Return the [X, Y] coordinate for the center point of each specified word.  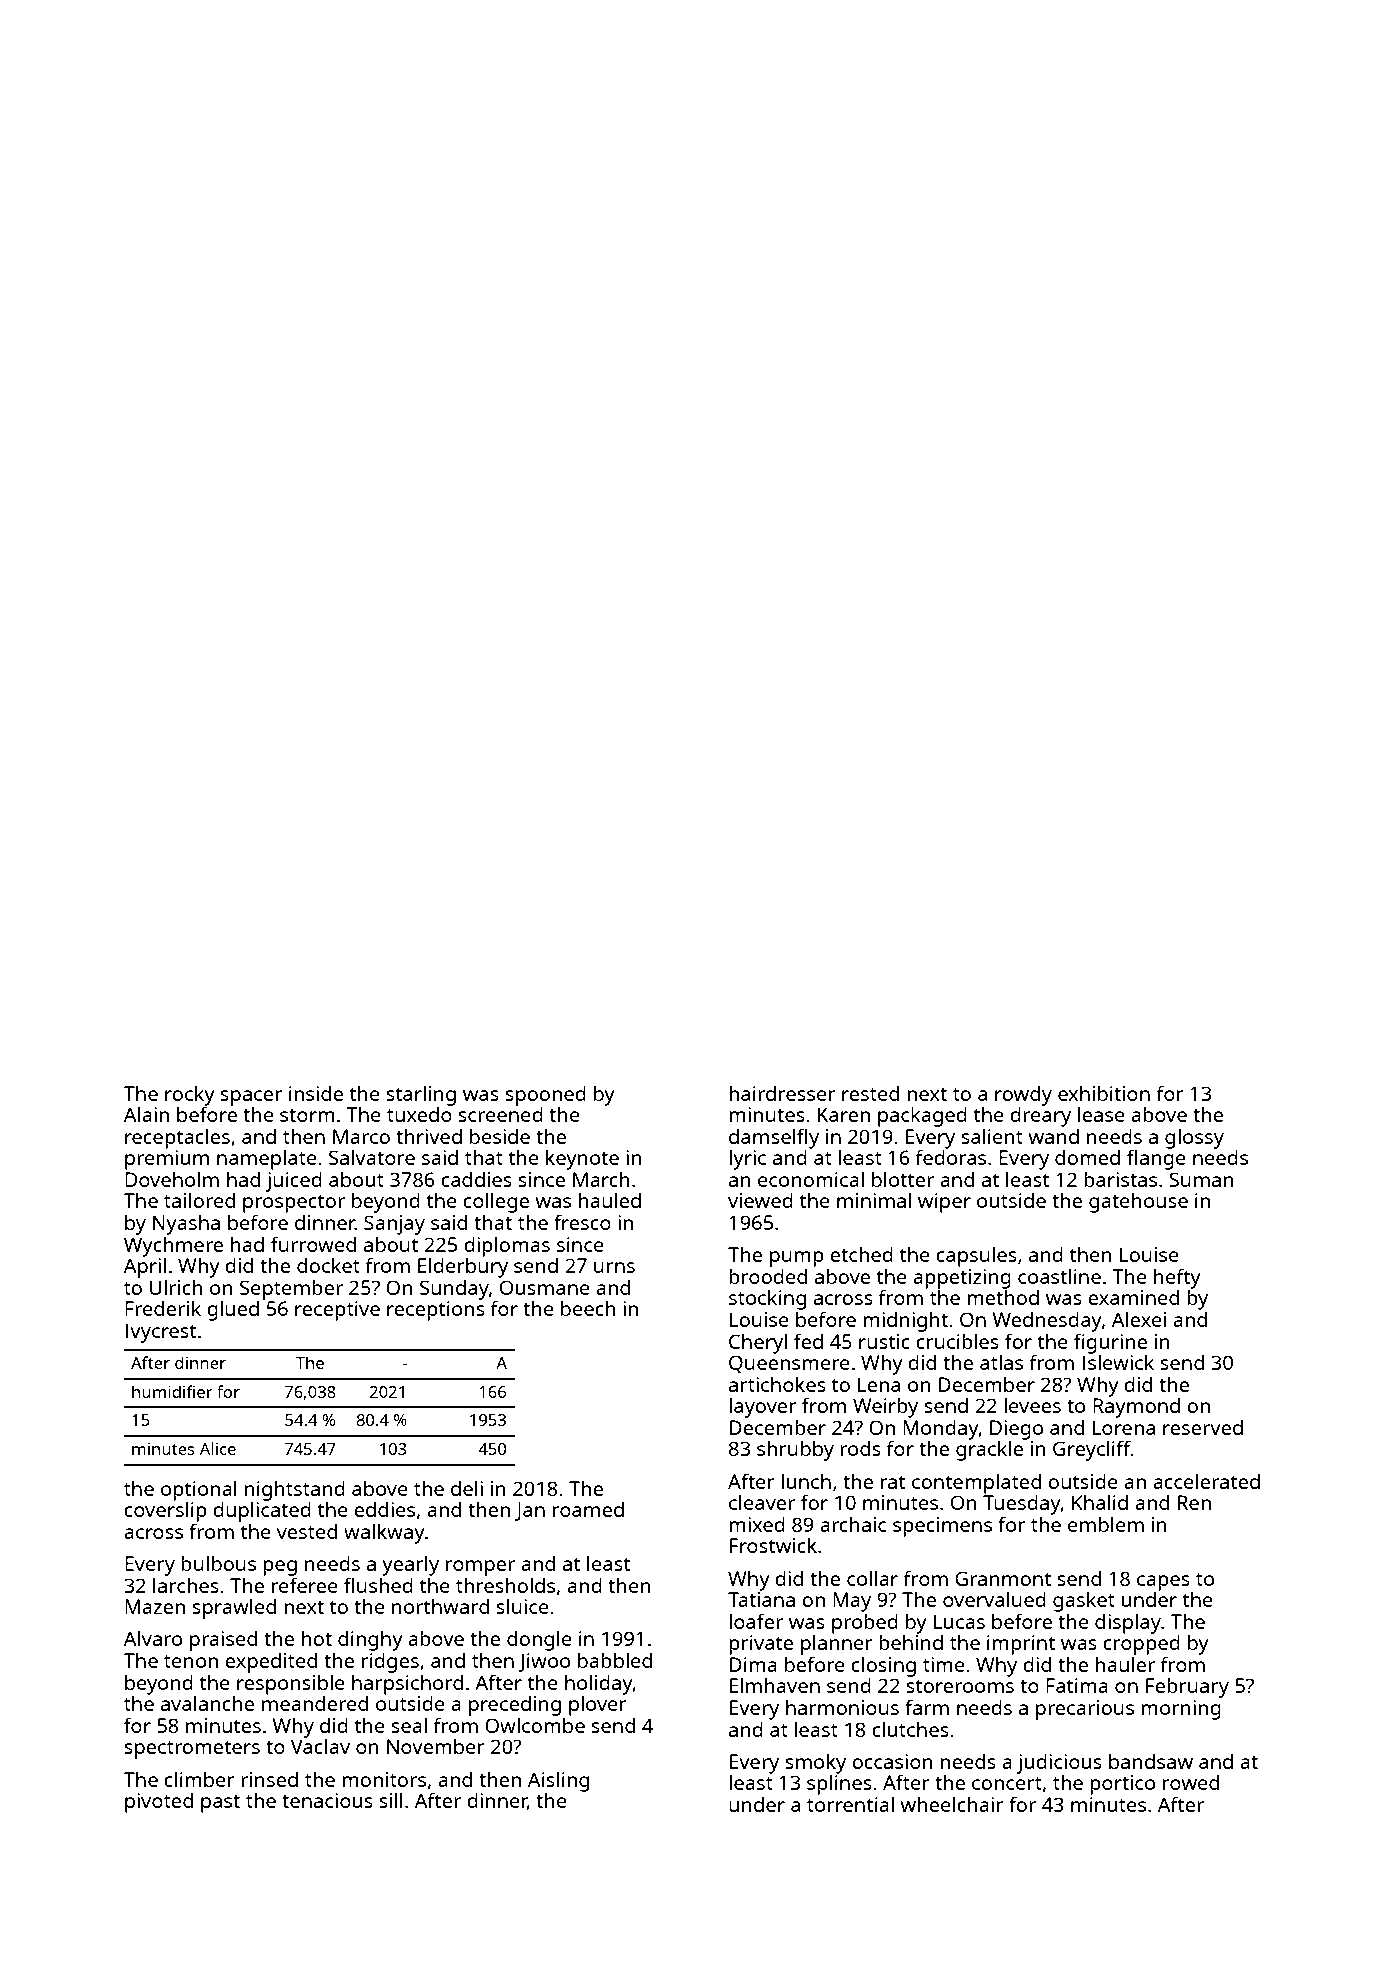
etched [861, 1254]
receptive [337, 1311]
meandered [315, 1703]
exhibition [1104, 1093]
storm [307, 1115]
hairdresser [782, 1093]
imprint [1021, 1645]
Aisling [558, 1781]
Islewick [1118, 1362]
